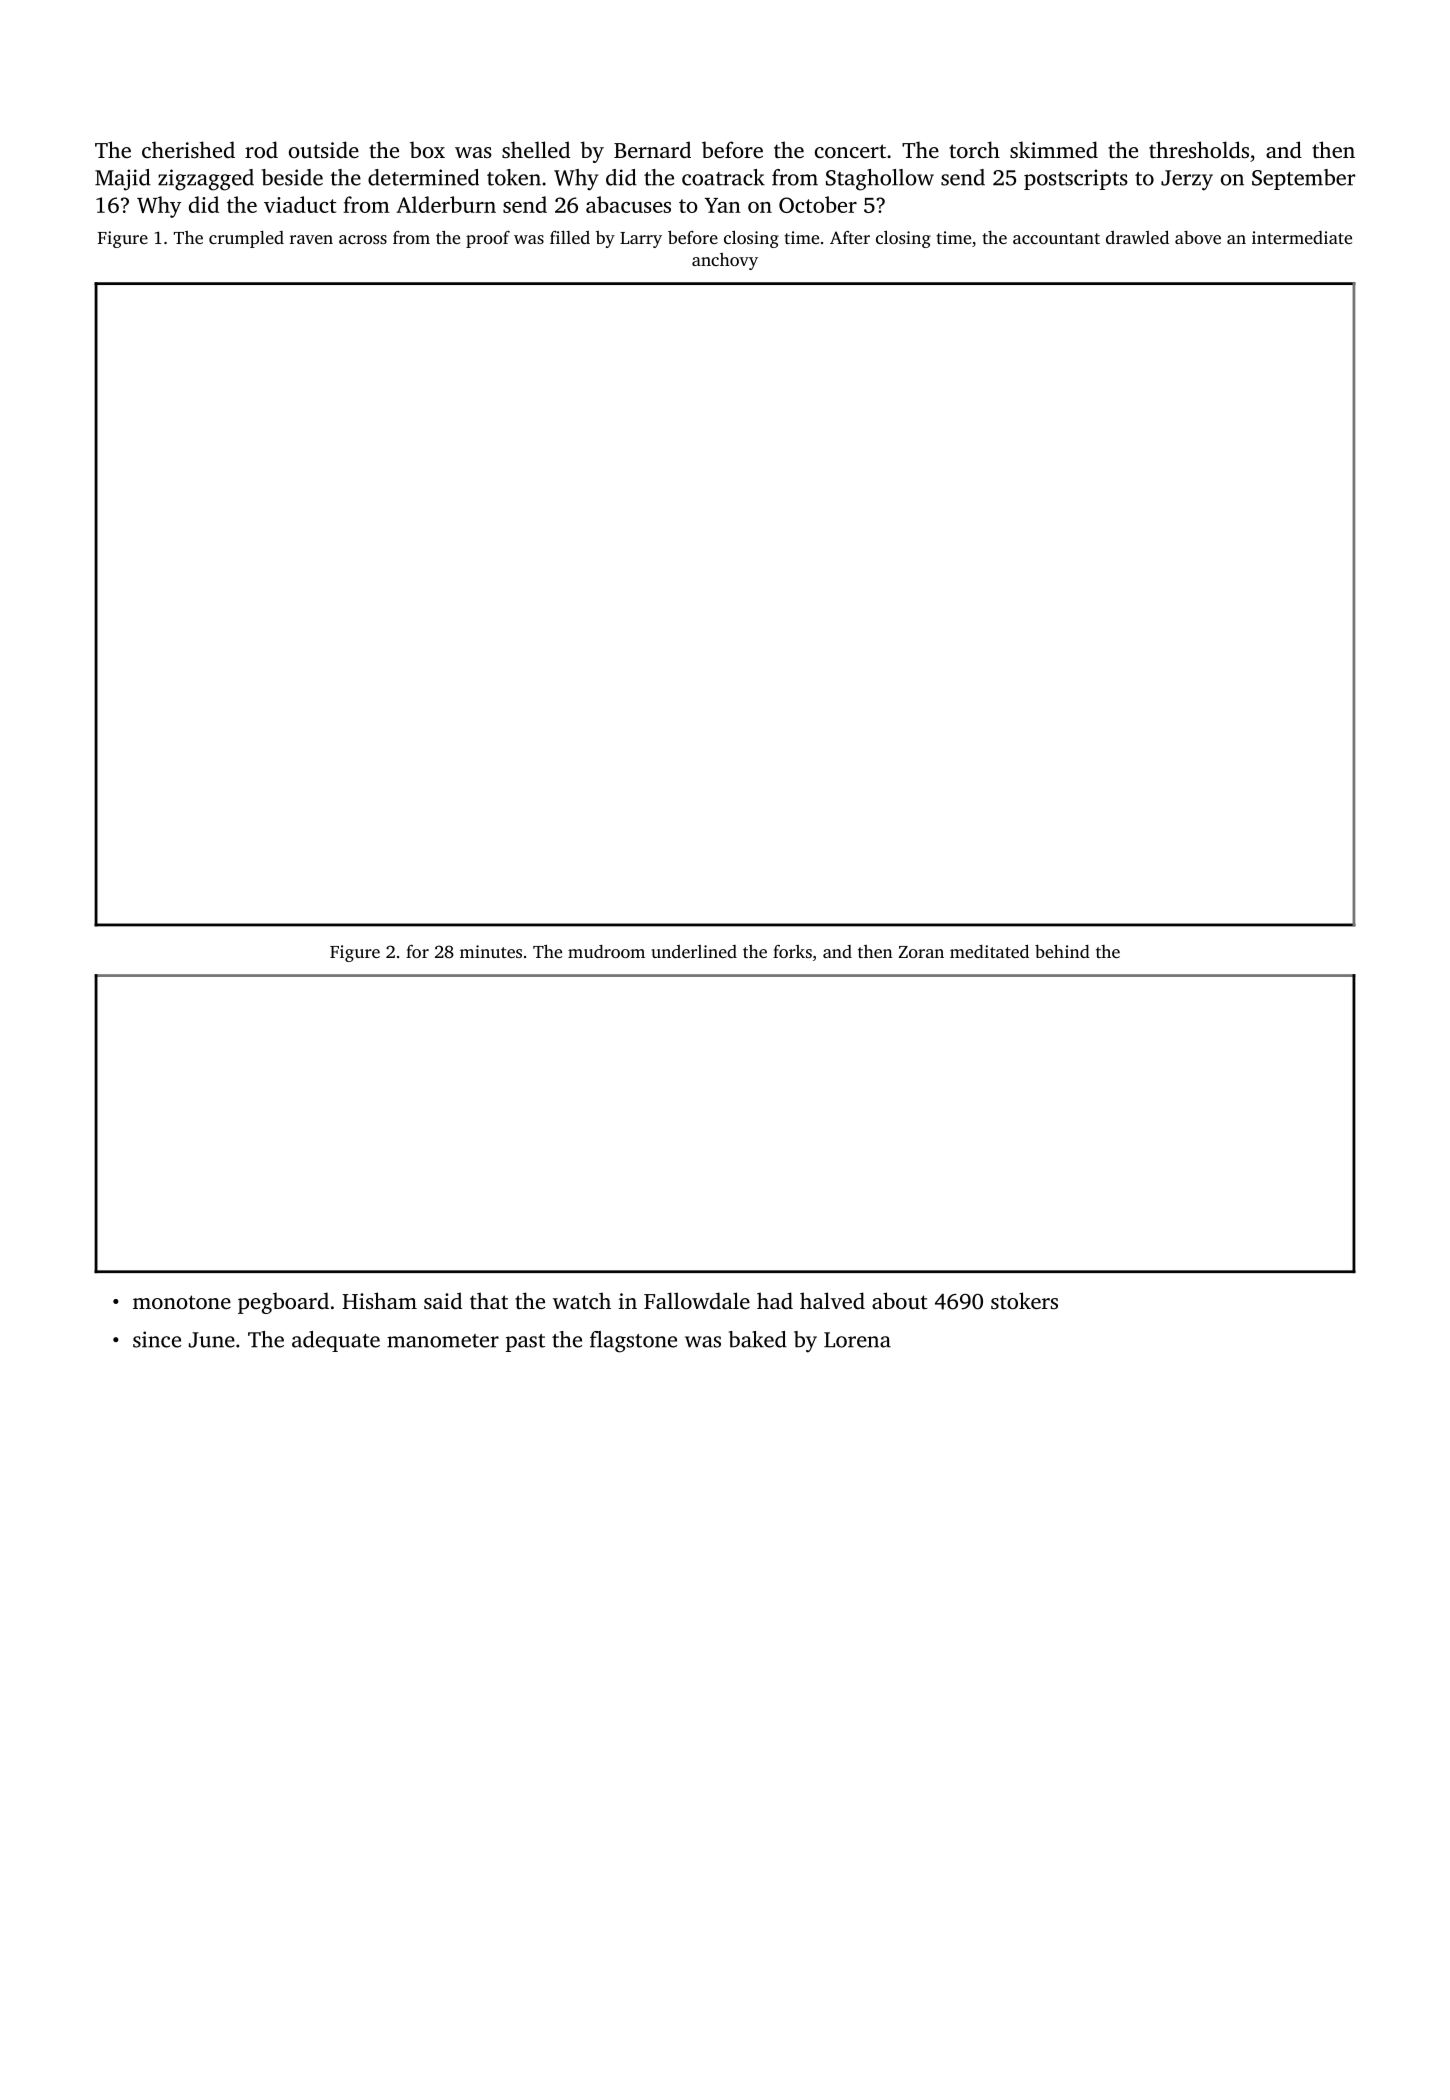  I want to click on mudroom, so click(606, 951).
